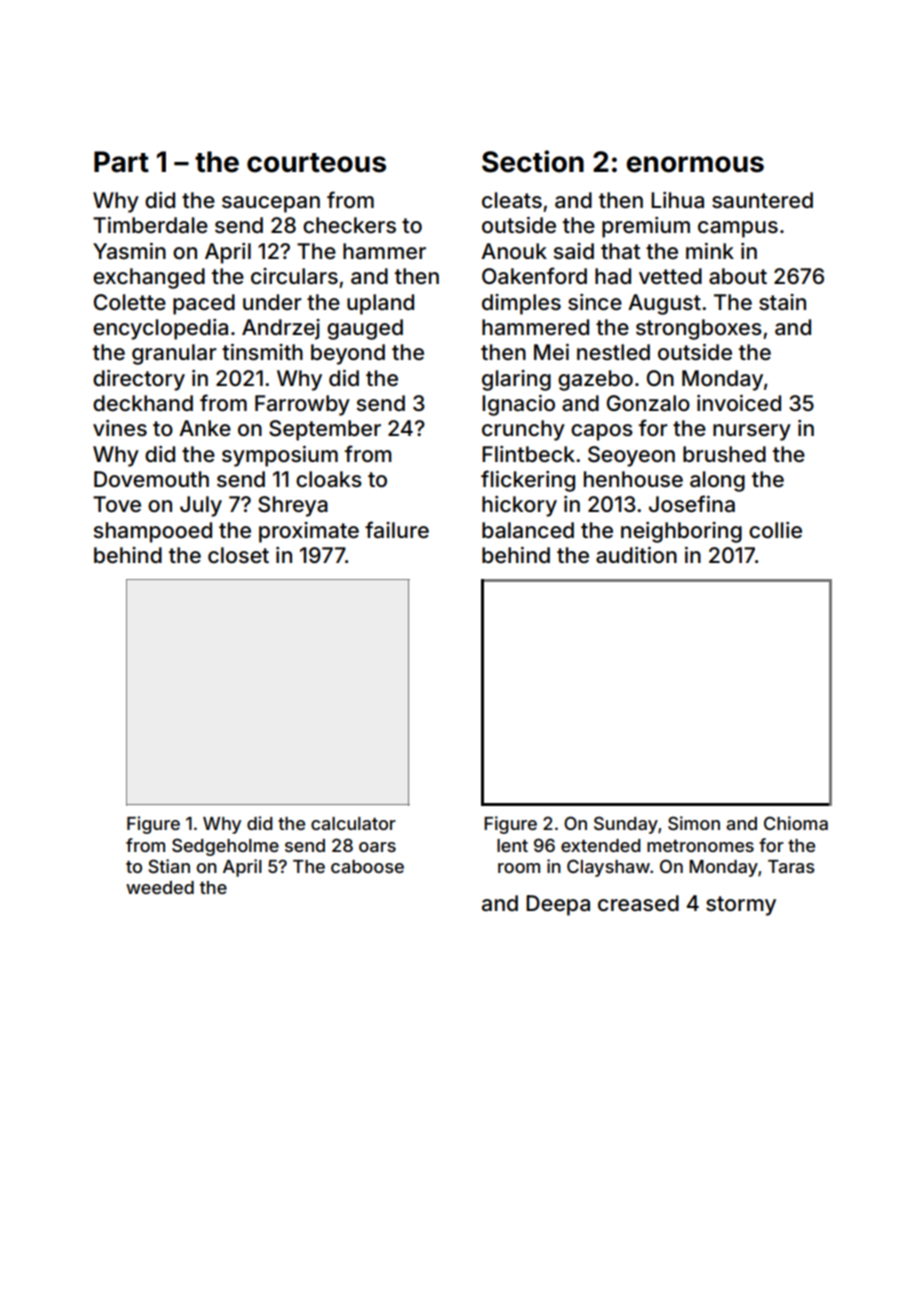  I want to click on beyond, so click(348, 354).
